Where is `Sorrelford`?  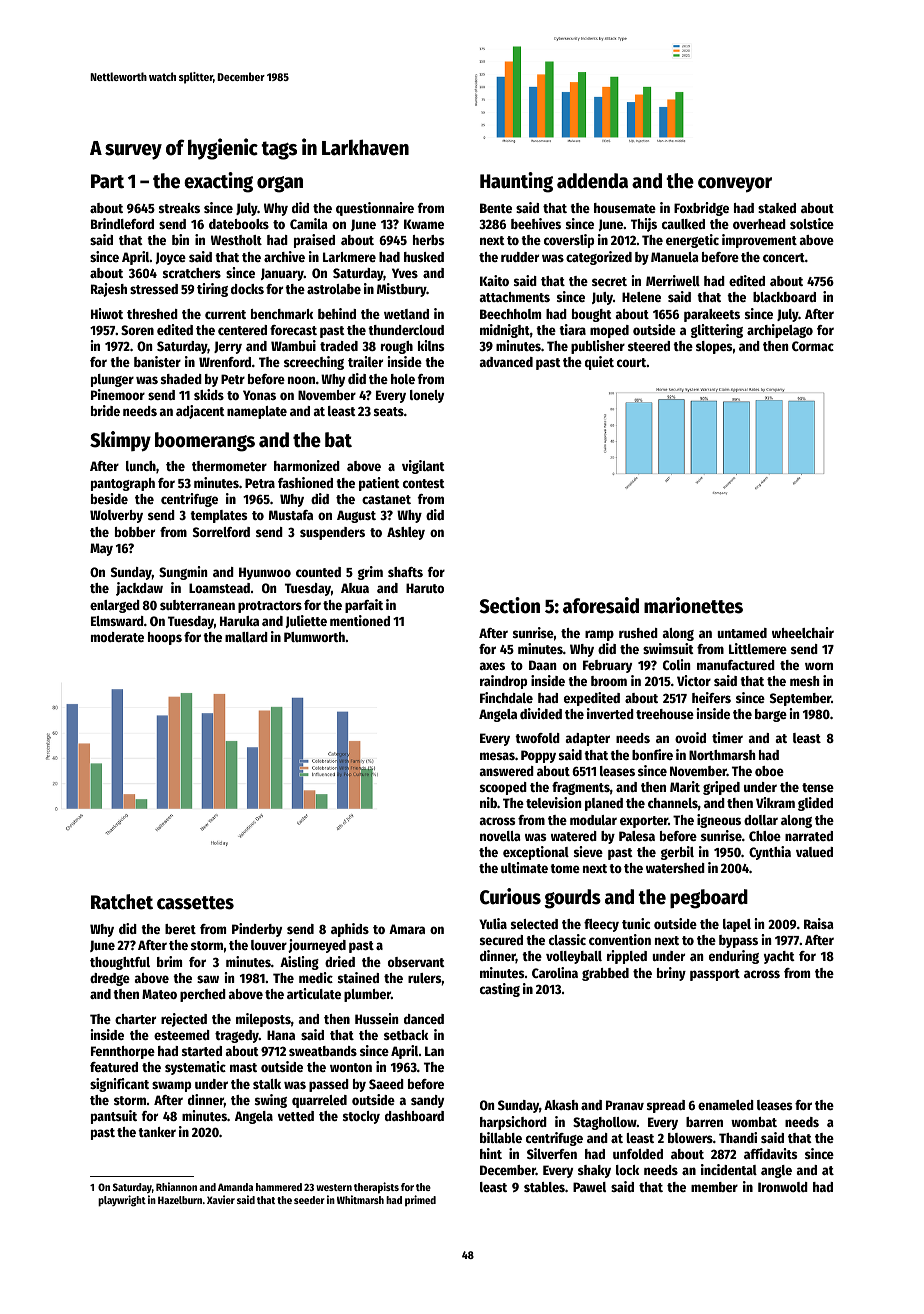 Sorrelford is located at coordinates (221, 532).
